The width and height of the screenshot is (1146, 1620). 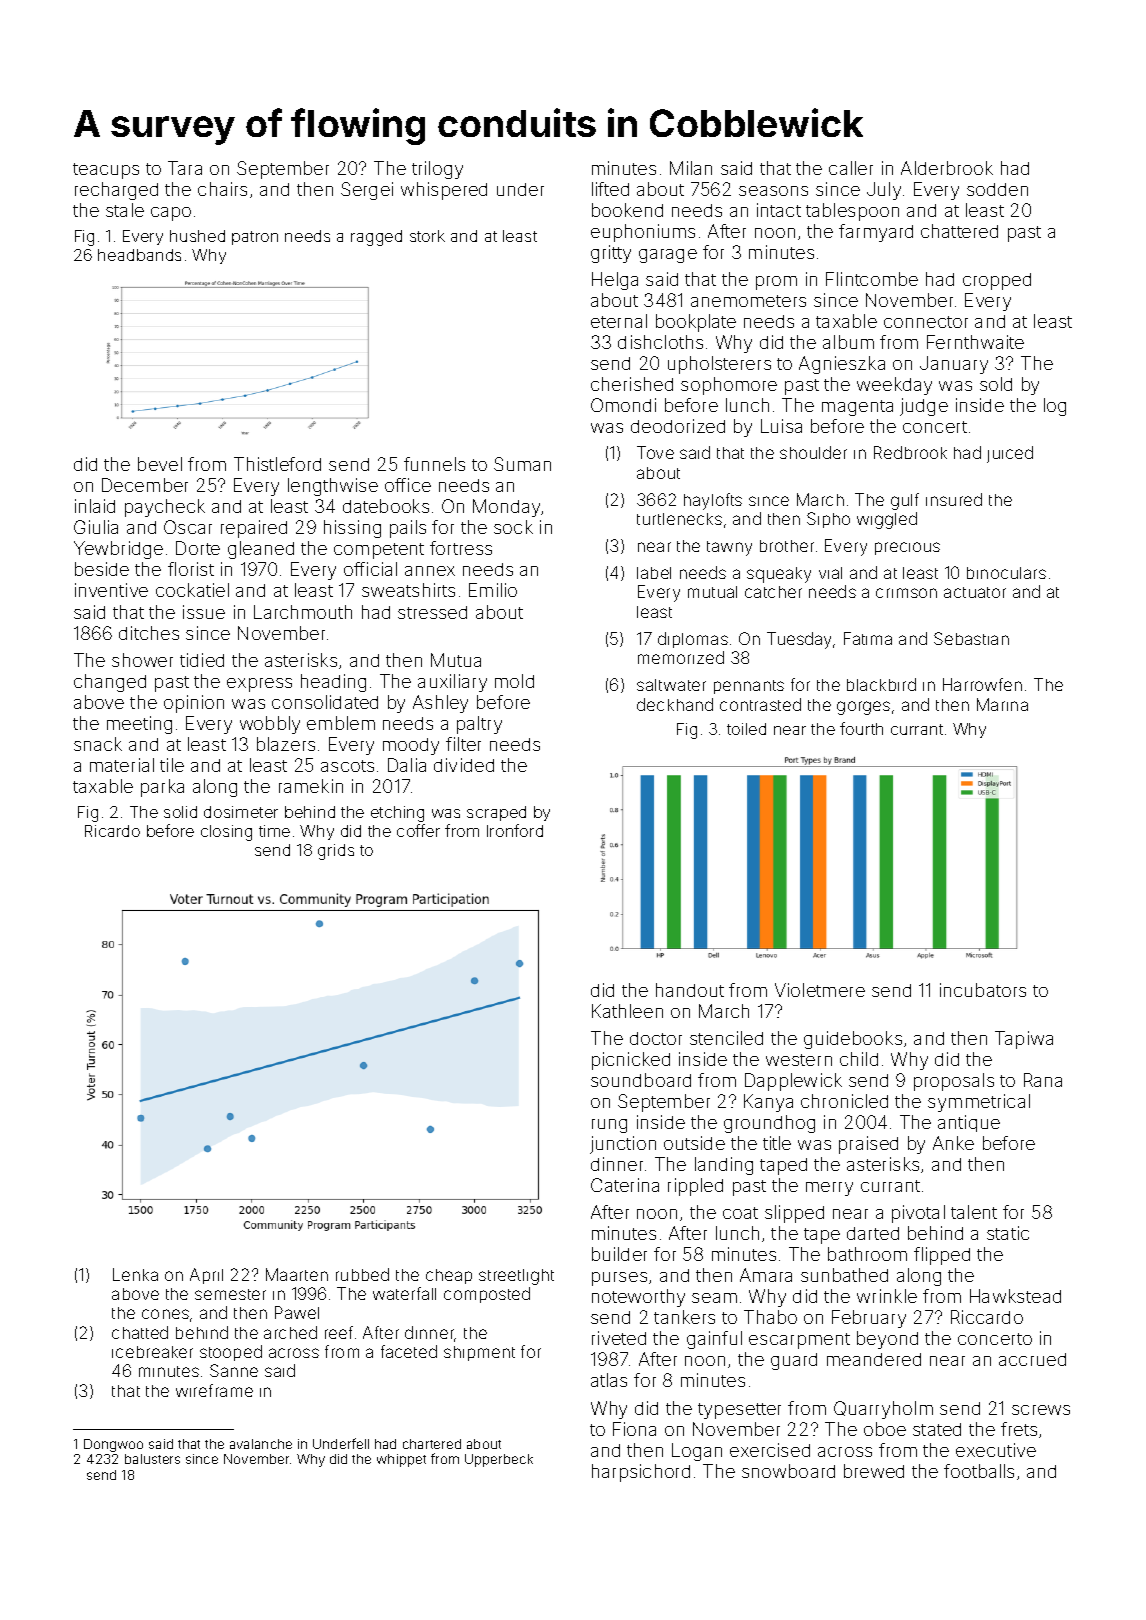 I want to click on rubbed, so click(x=362, y=1274).
